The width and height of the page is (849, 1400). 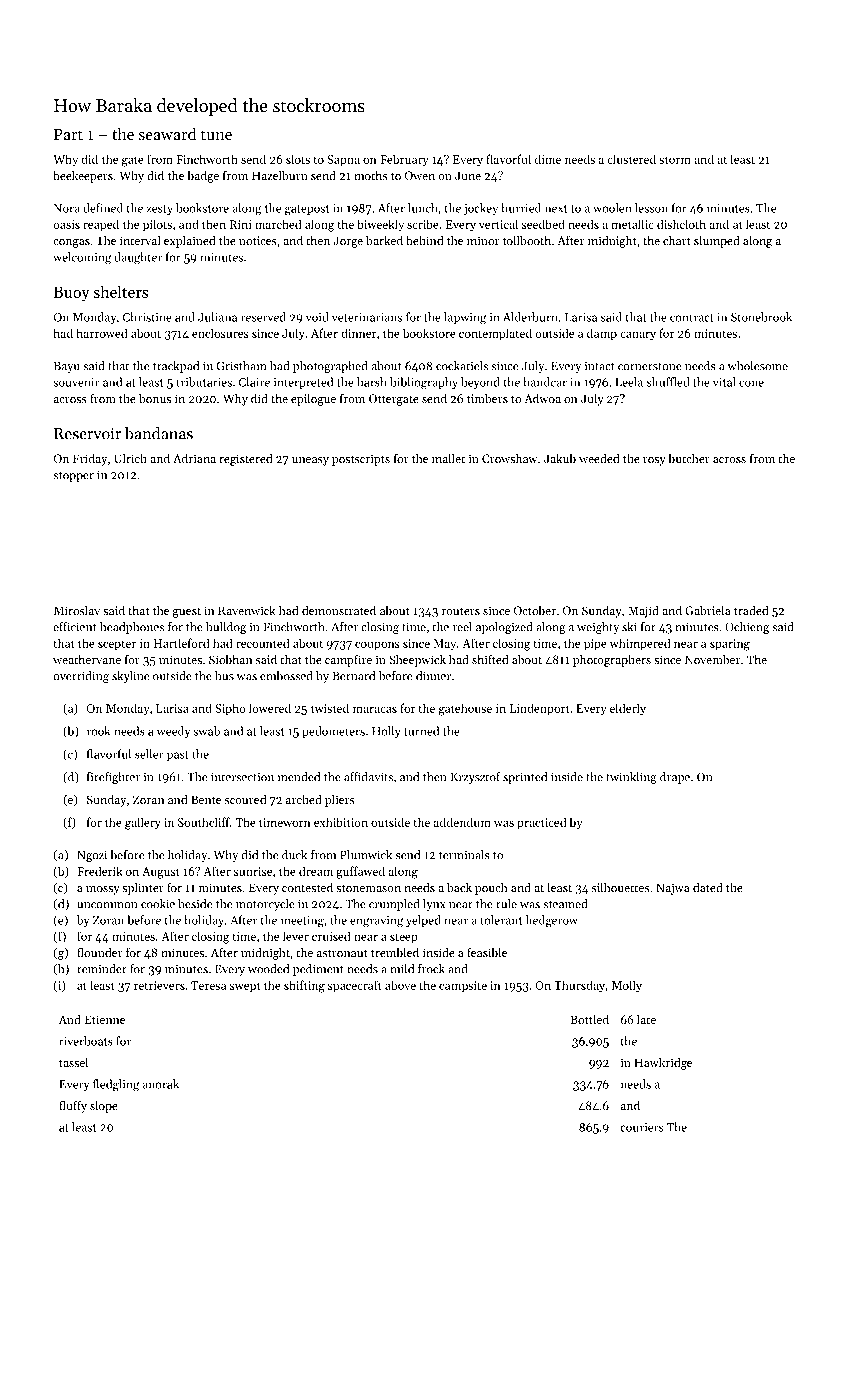 What do you see at coordinates (400, 985) in the page?
I see `above` at bounding box center [400, 985].
